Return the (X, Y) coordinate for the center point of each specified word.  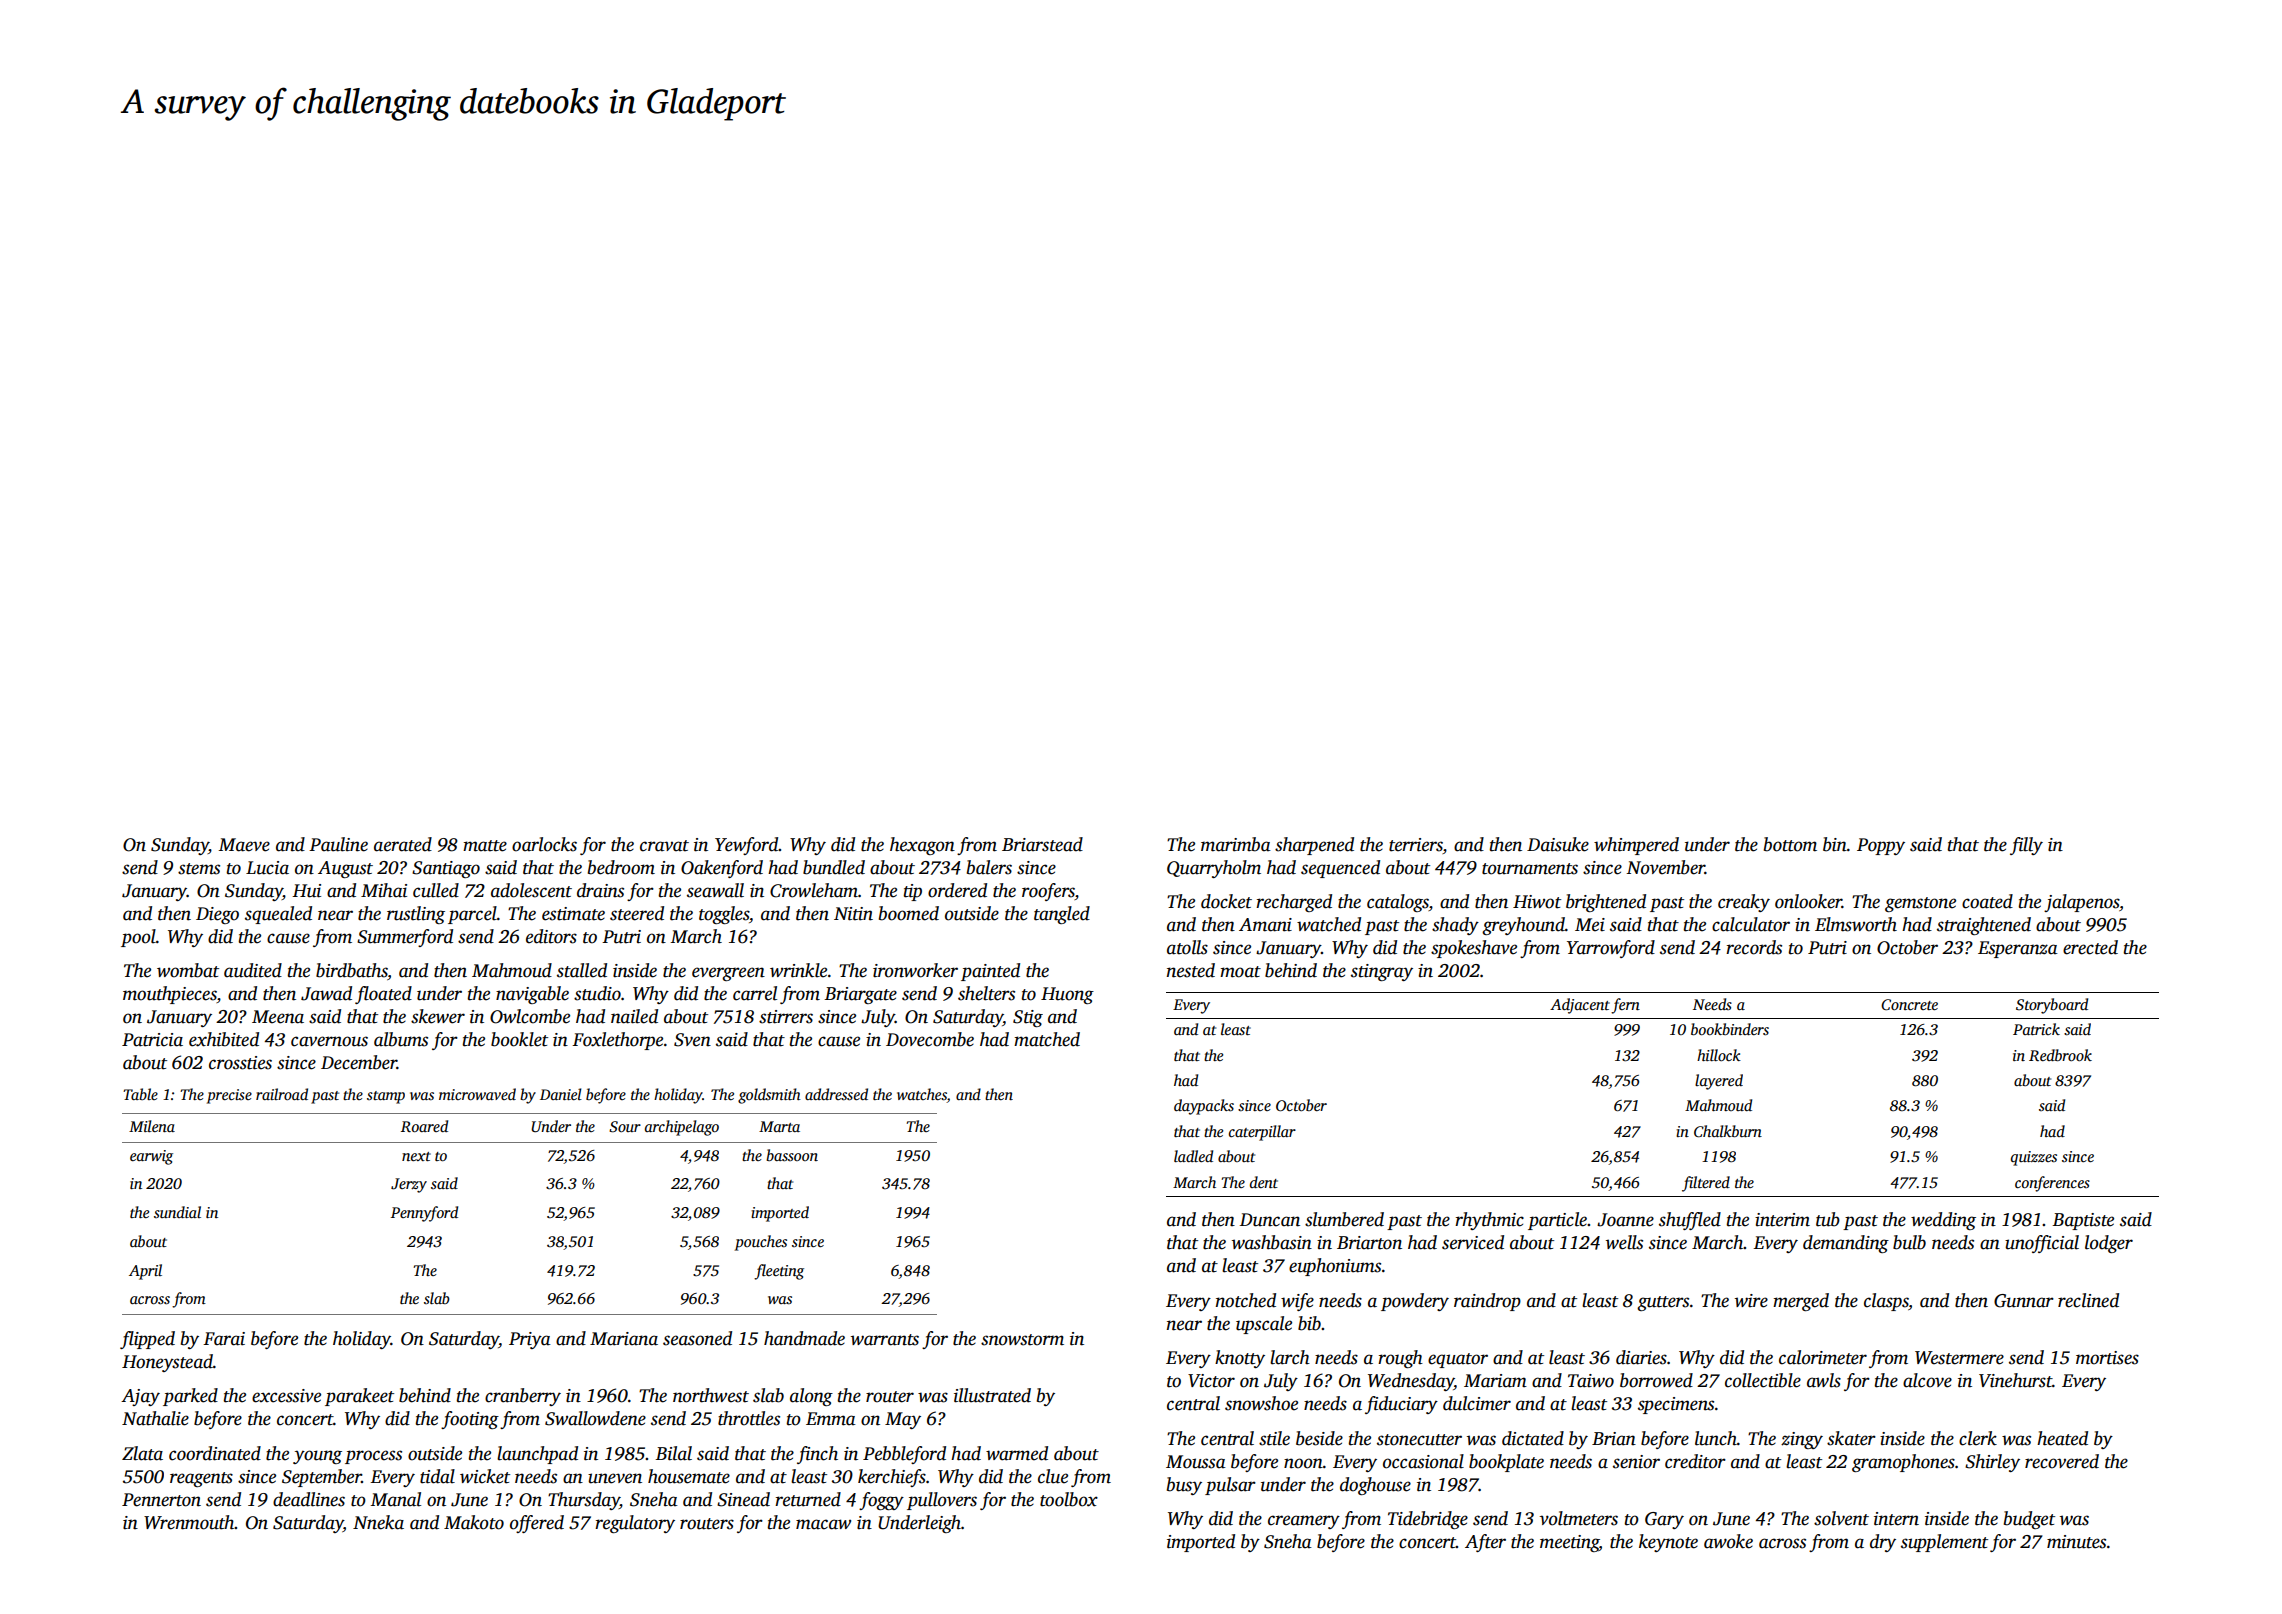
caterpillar (1262, 1133)
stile (1274, 1438)
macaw (823, 1524)
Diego (217, 915)
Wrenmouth (189, 1522)
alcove (1927, 1380)
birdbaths (352, 971)
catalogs (1398, 903)
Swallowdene (595, 1418)
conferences (2052, 1184)
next (416, 1156)
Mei (1590, 925)
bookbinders (1730, 1029)
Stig (1028, 1018)
